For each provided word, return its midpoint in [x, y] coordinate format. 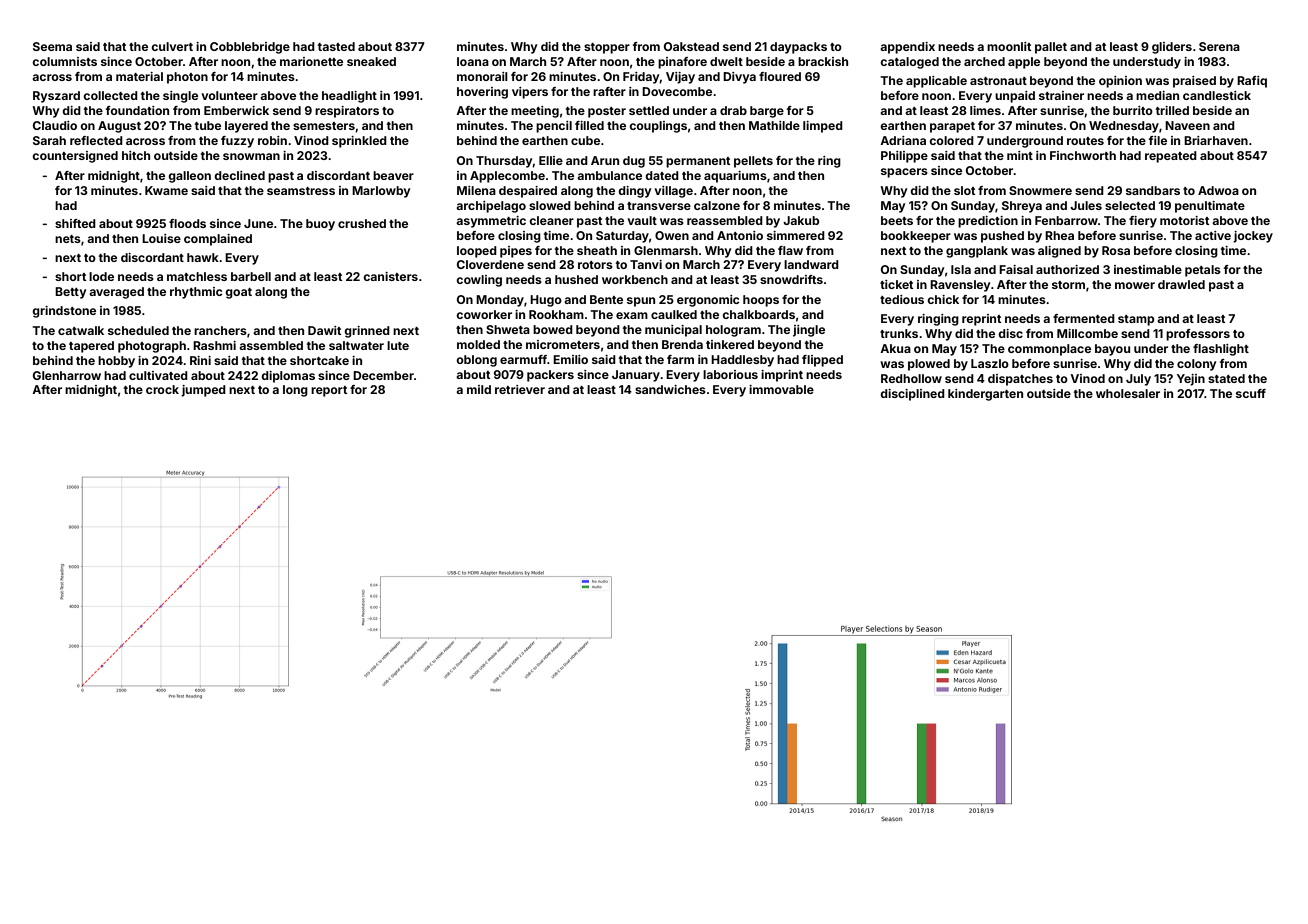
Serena [1219, 46]
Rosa [1116, 250]
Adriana [903, 140]
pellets [753, 162]
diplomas [288, 377]
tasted [336, 46]
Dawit [324, 330]
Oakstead [691, 46]
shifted [75, 223]
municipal [673, 331]
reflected [96, 140]
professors [1198, 335]
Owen [672, 235]
